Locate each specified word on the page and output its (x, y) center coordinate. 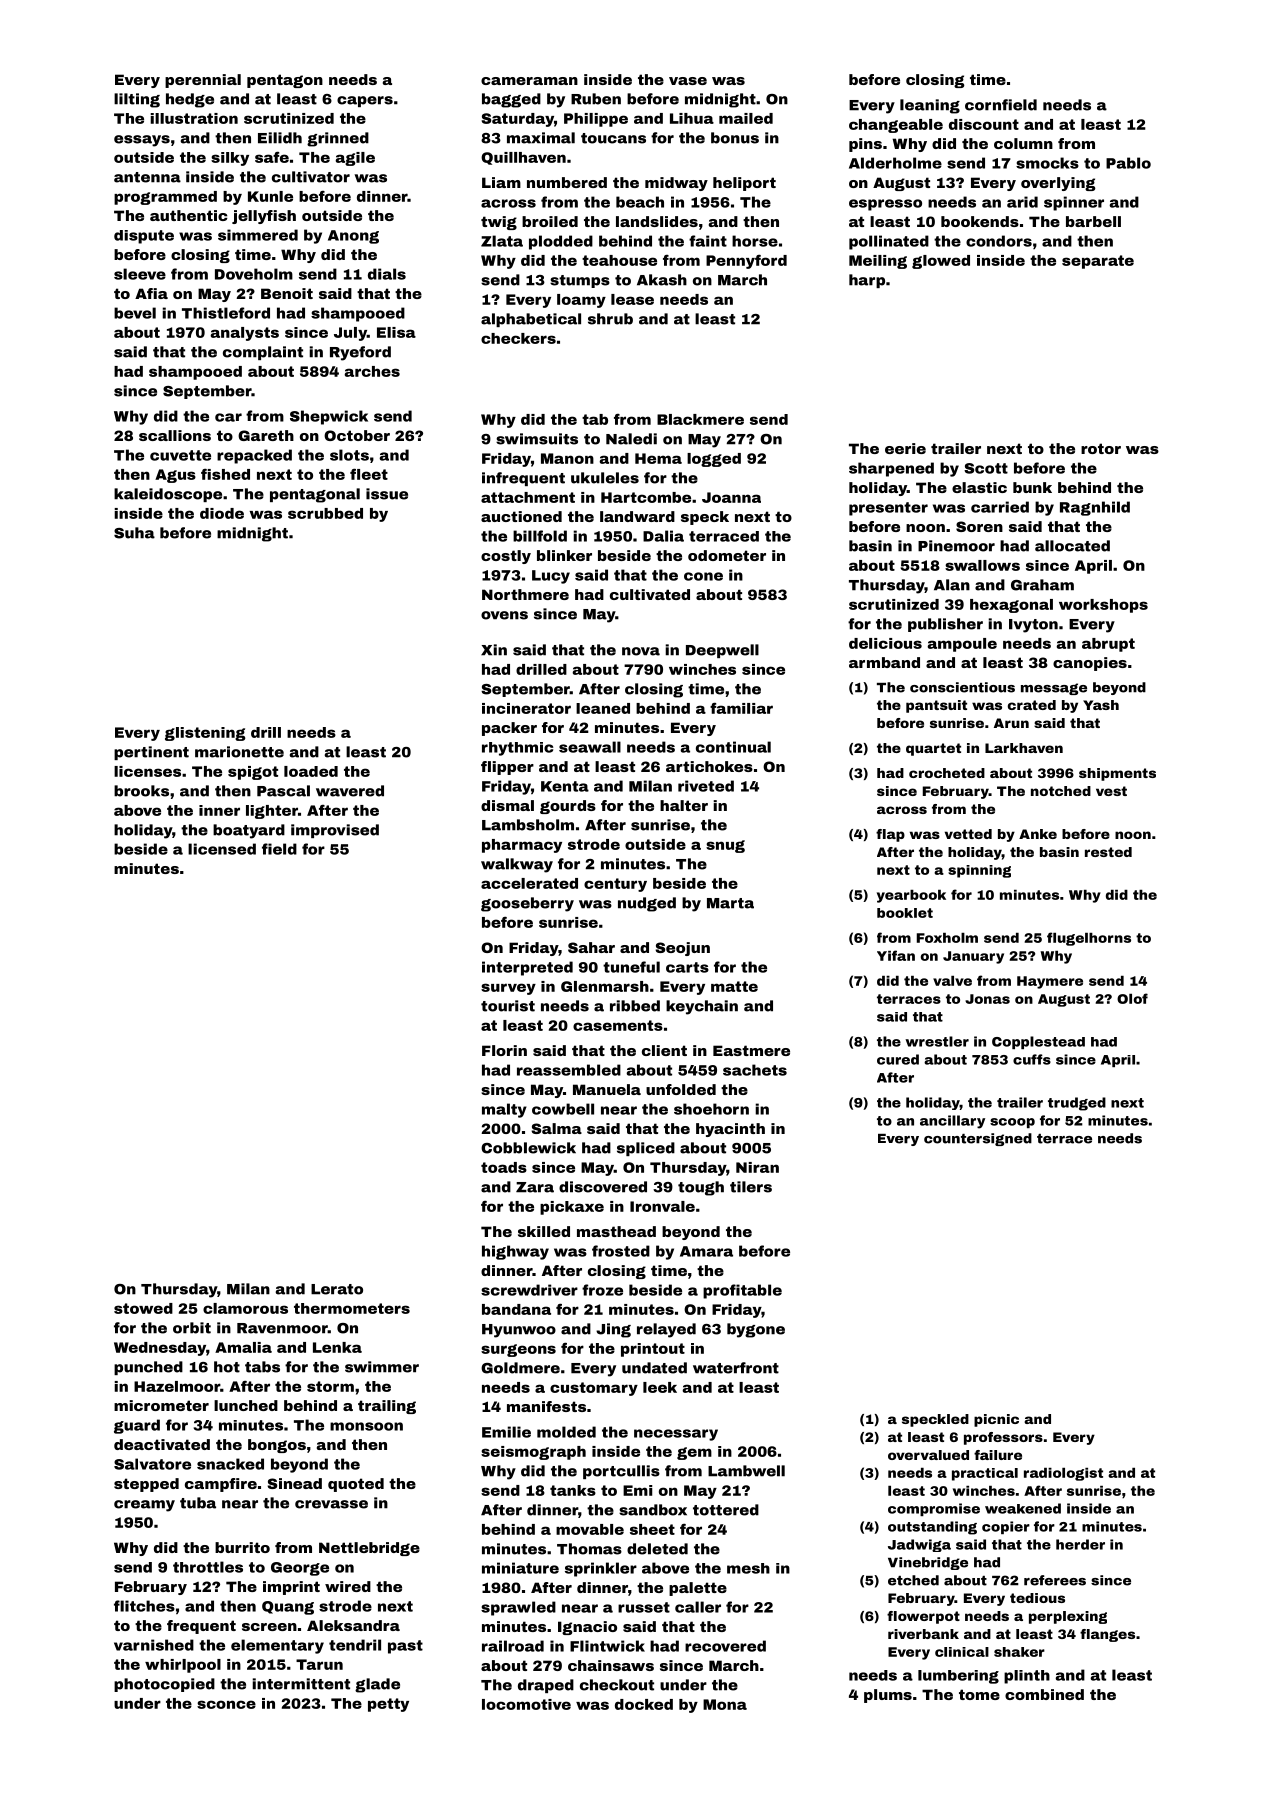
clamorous (245, 1308)
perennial (203, 81)
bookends (980, 221)
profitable (742, 1291)
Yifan (896, 955)
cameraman (529, 81)
